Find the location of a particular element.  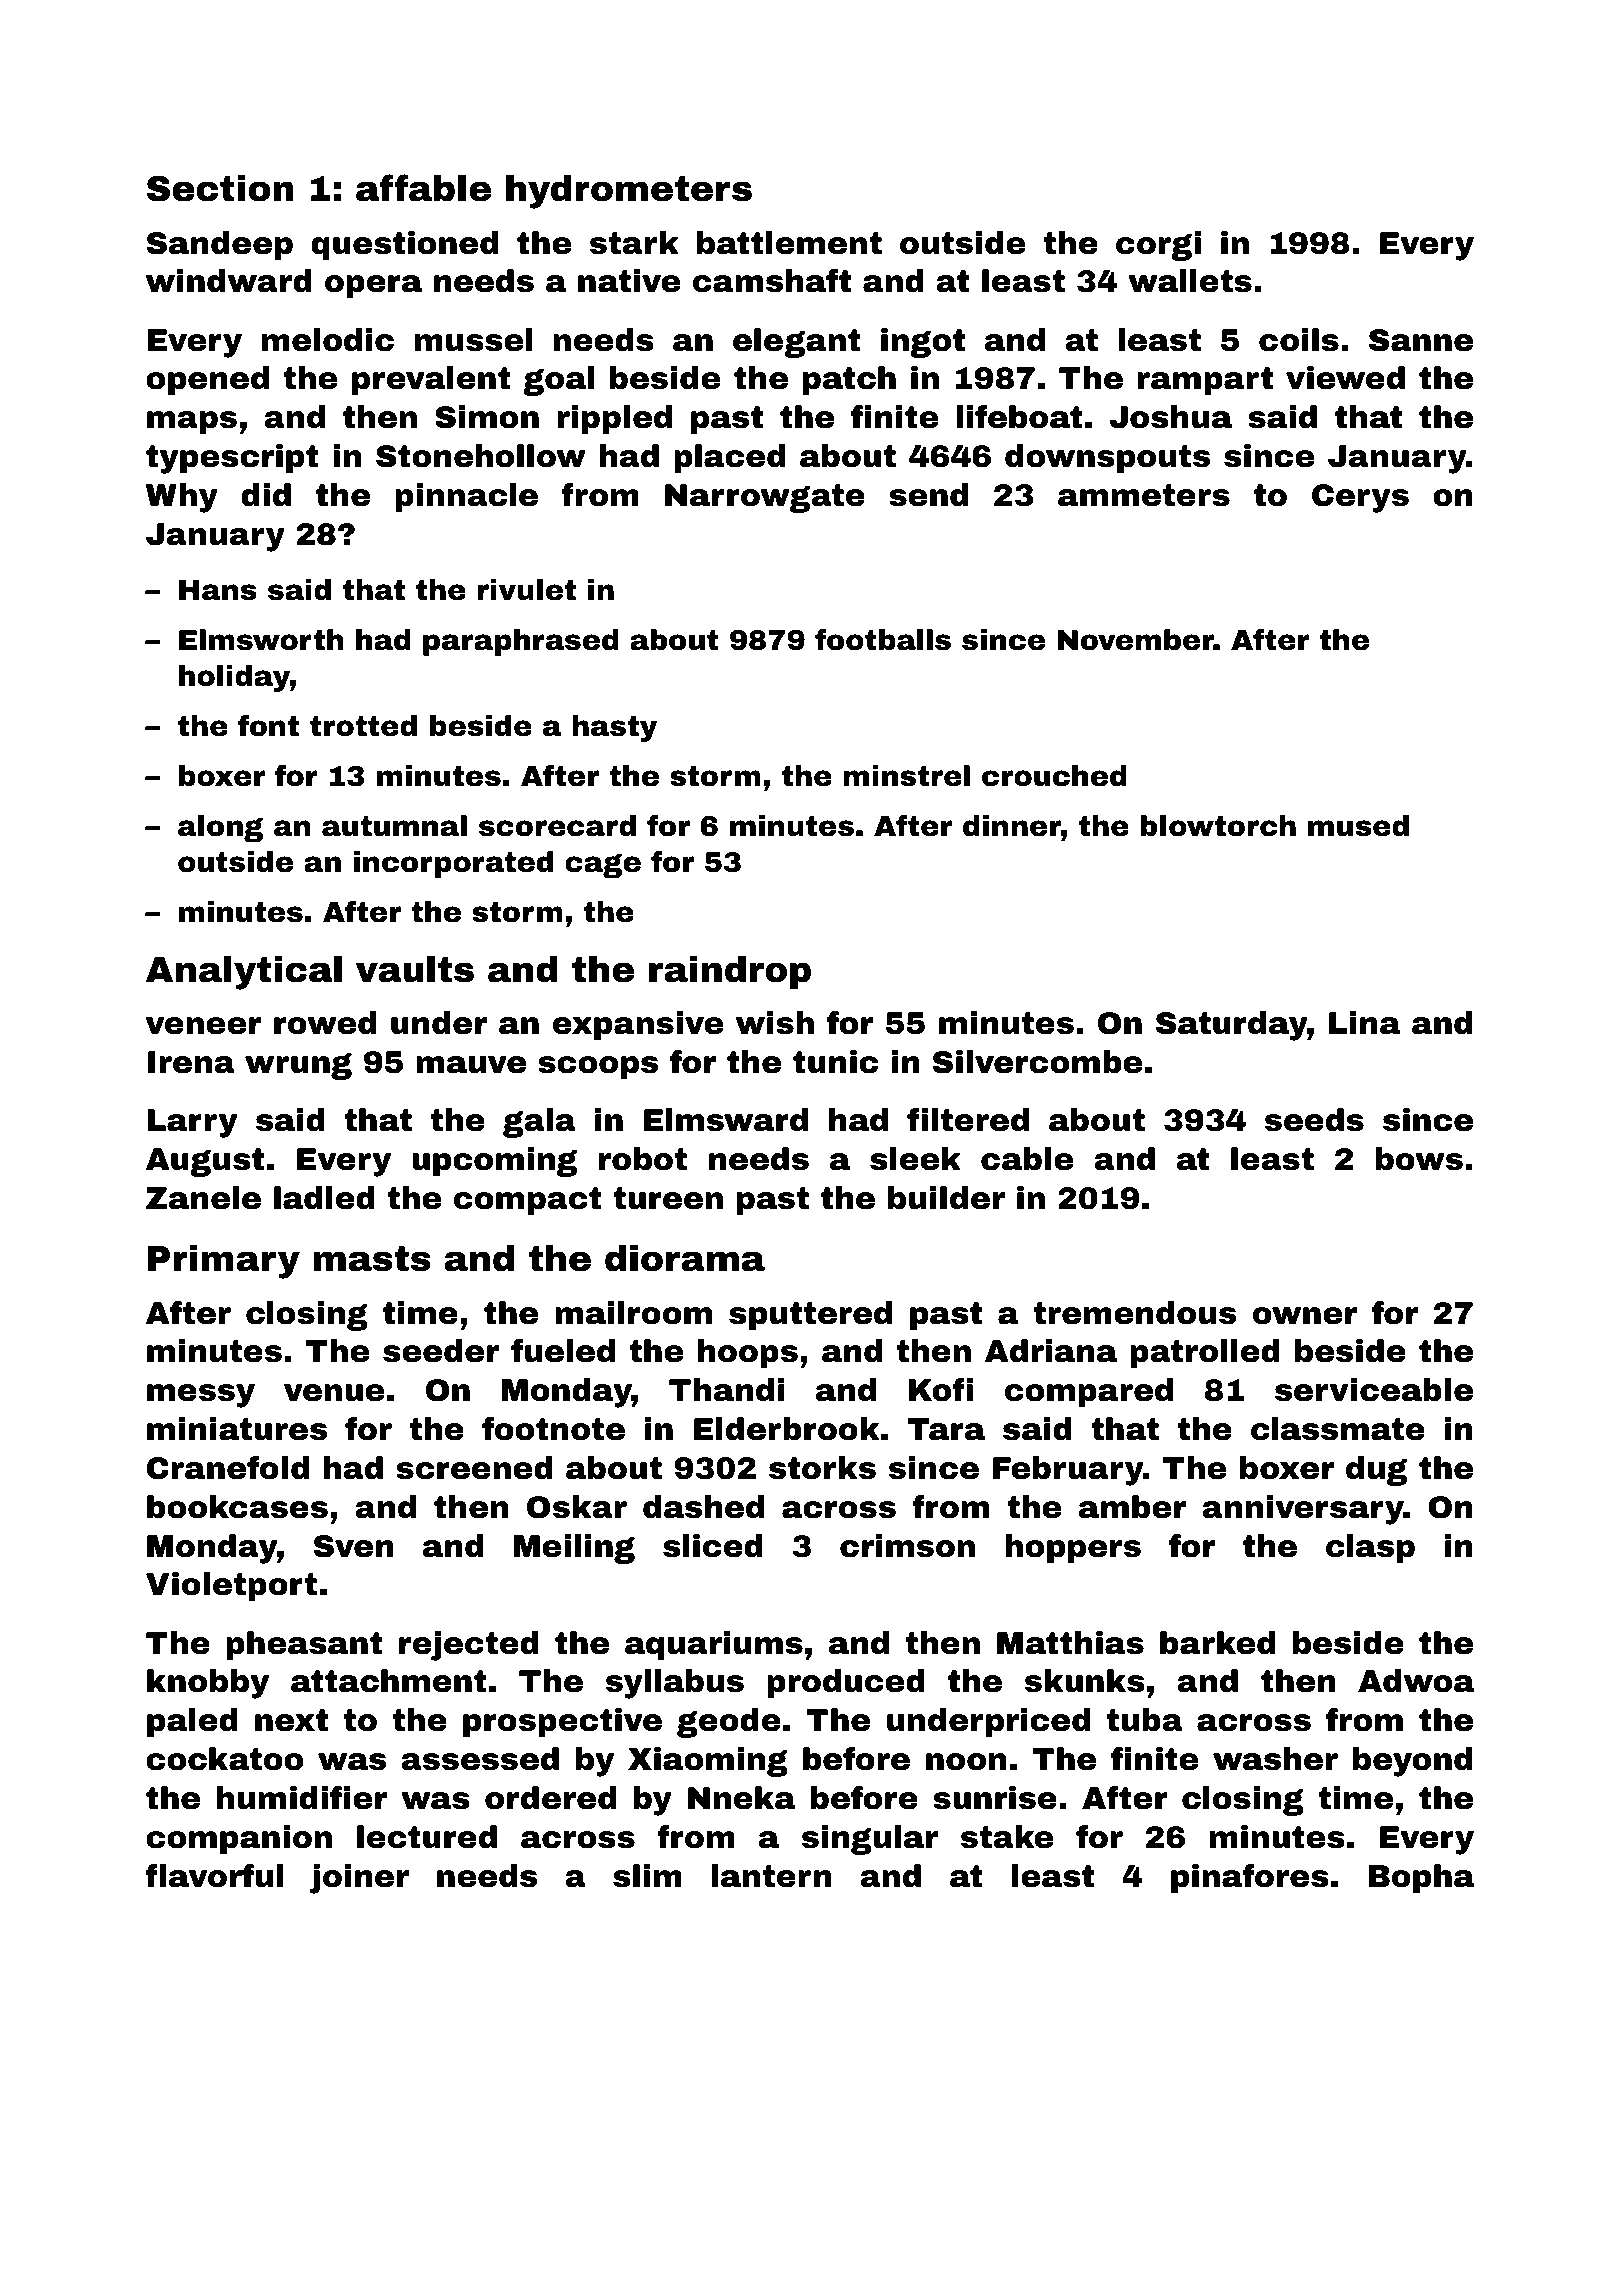

filtered is located at coordinates (968, 1120).
